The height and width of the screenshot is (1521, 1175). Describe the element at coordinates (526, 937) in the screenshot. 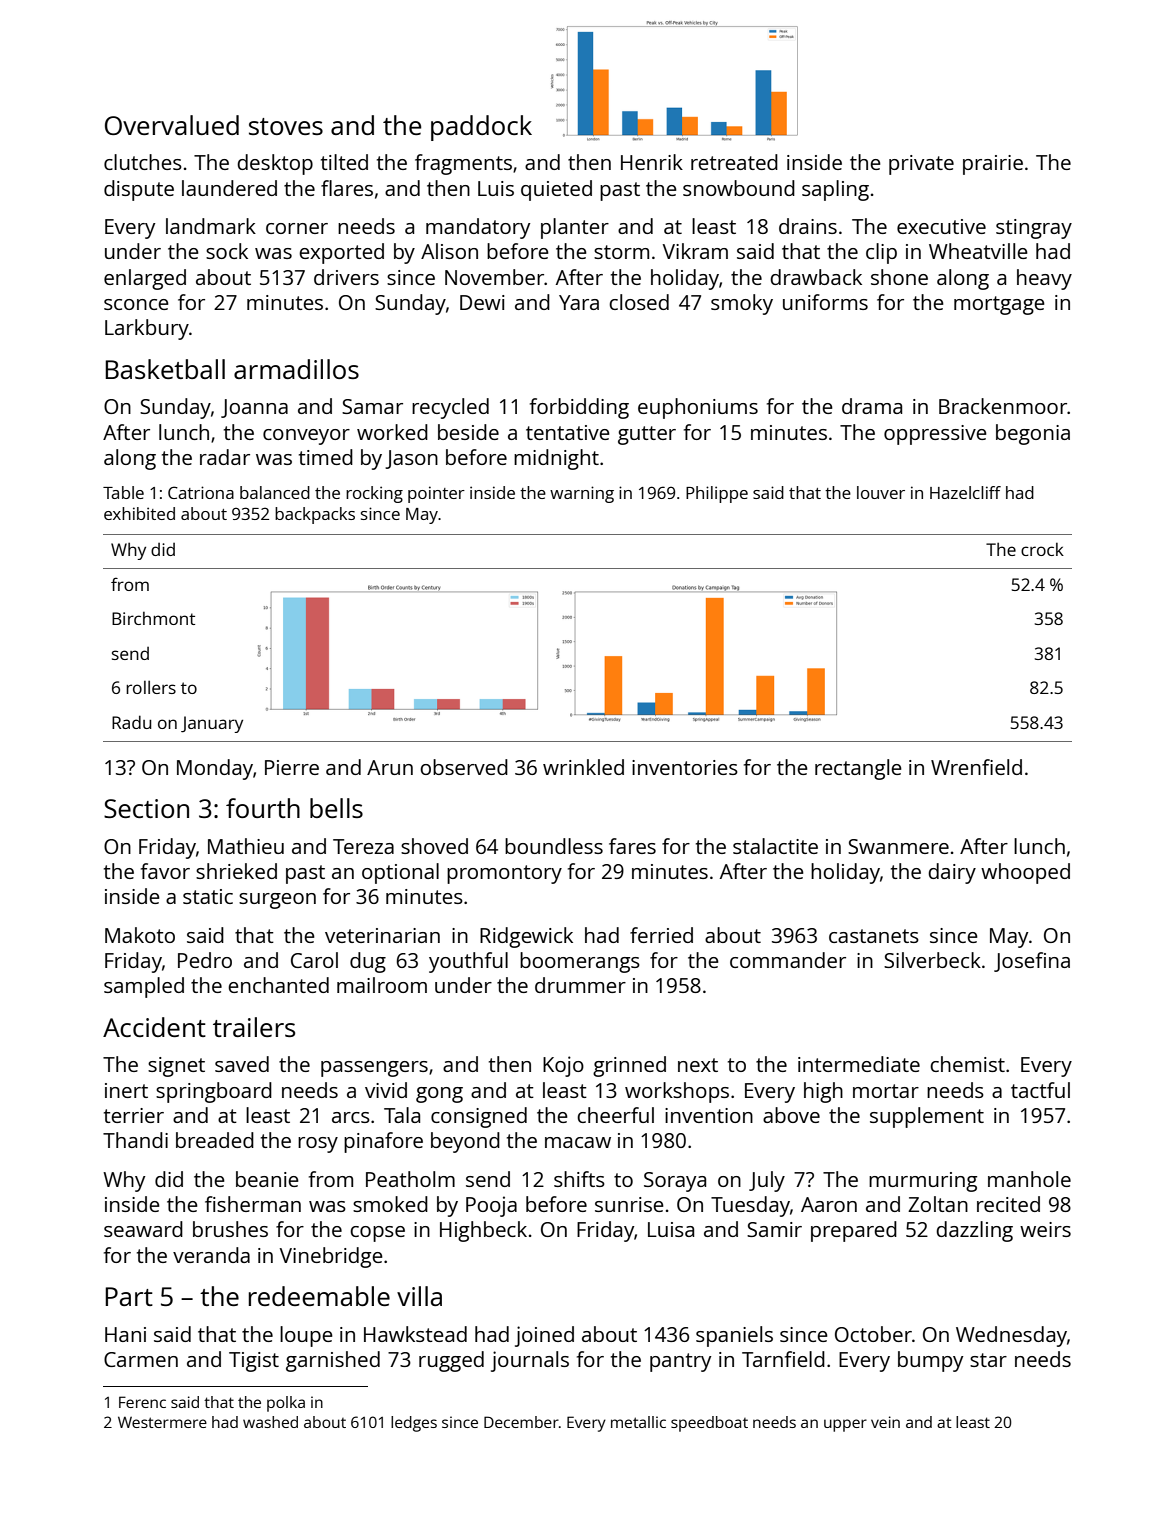

I see `Ridgewick` at that location.
